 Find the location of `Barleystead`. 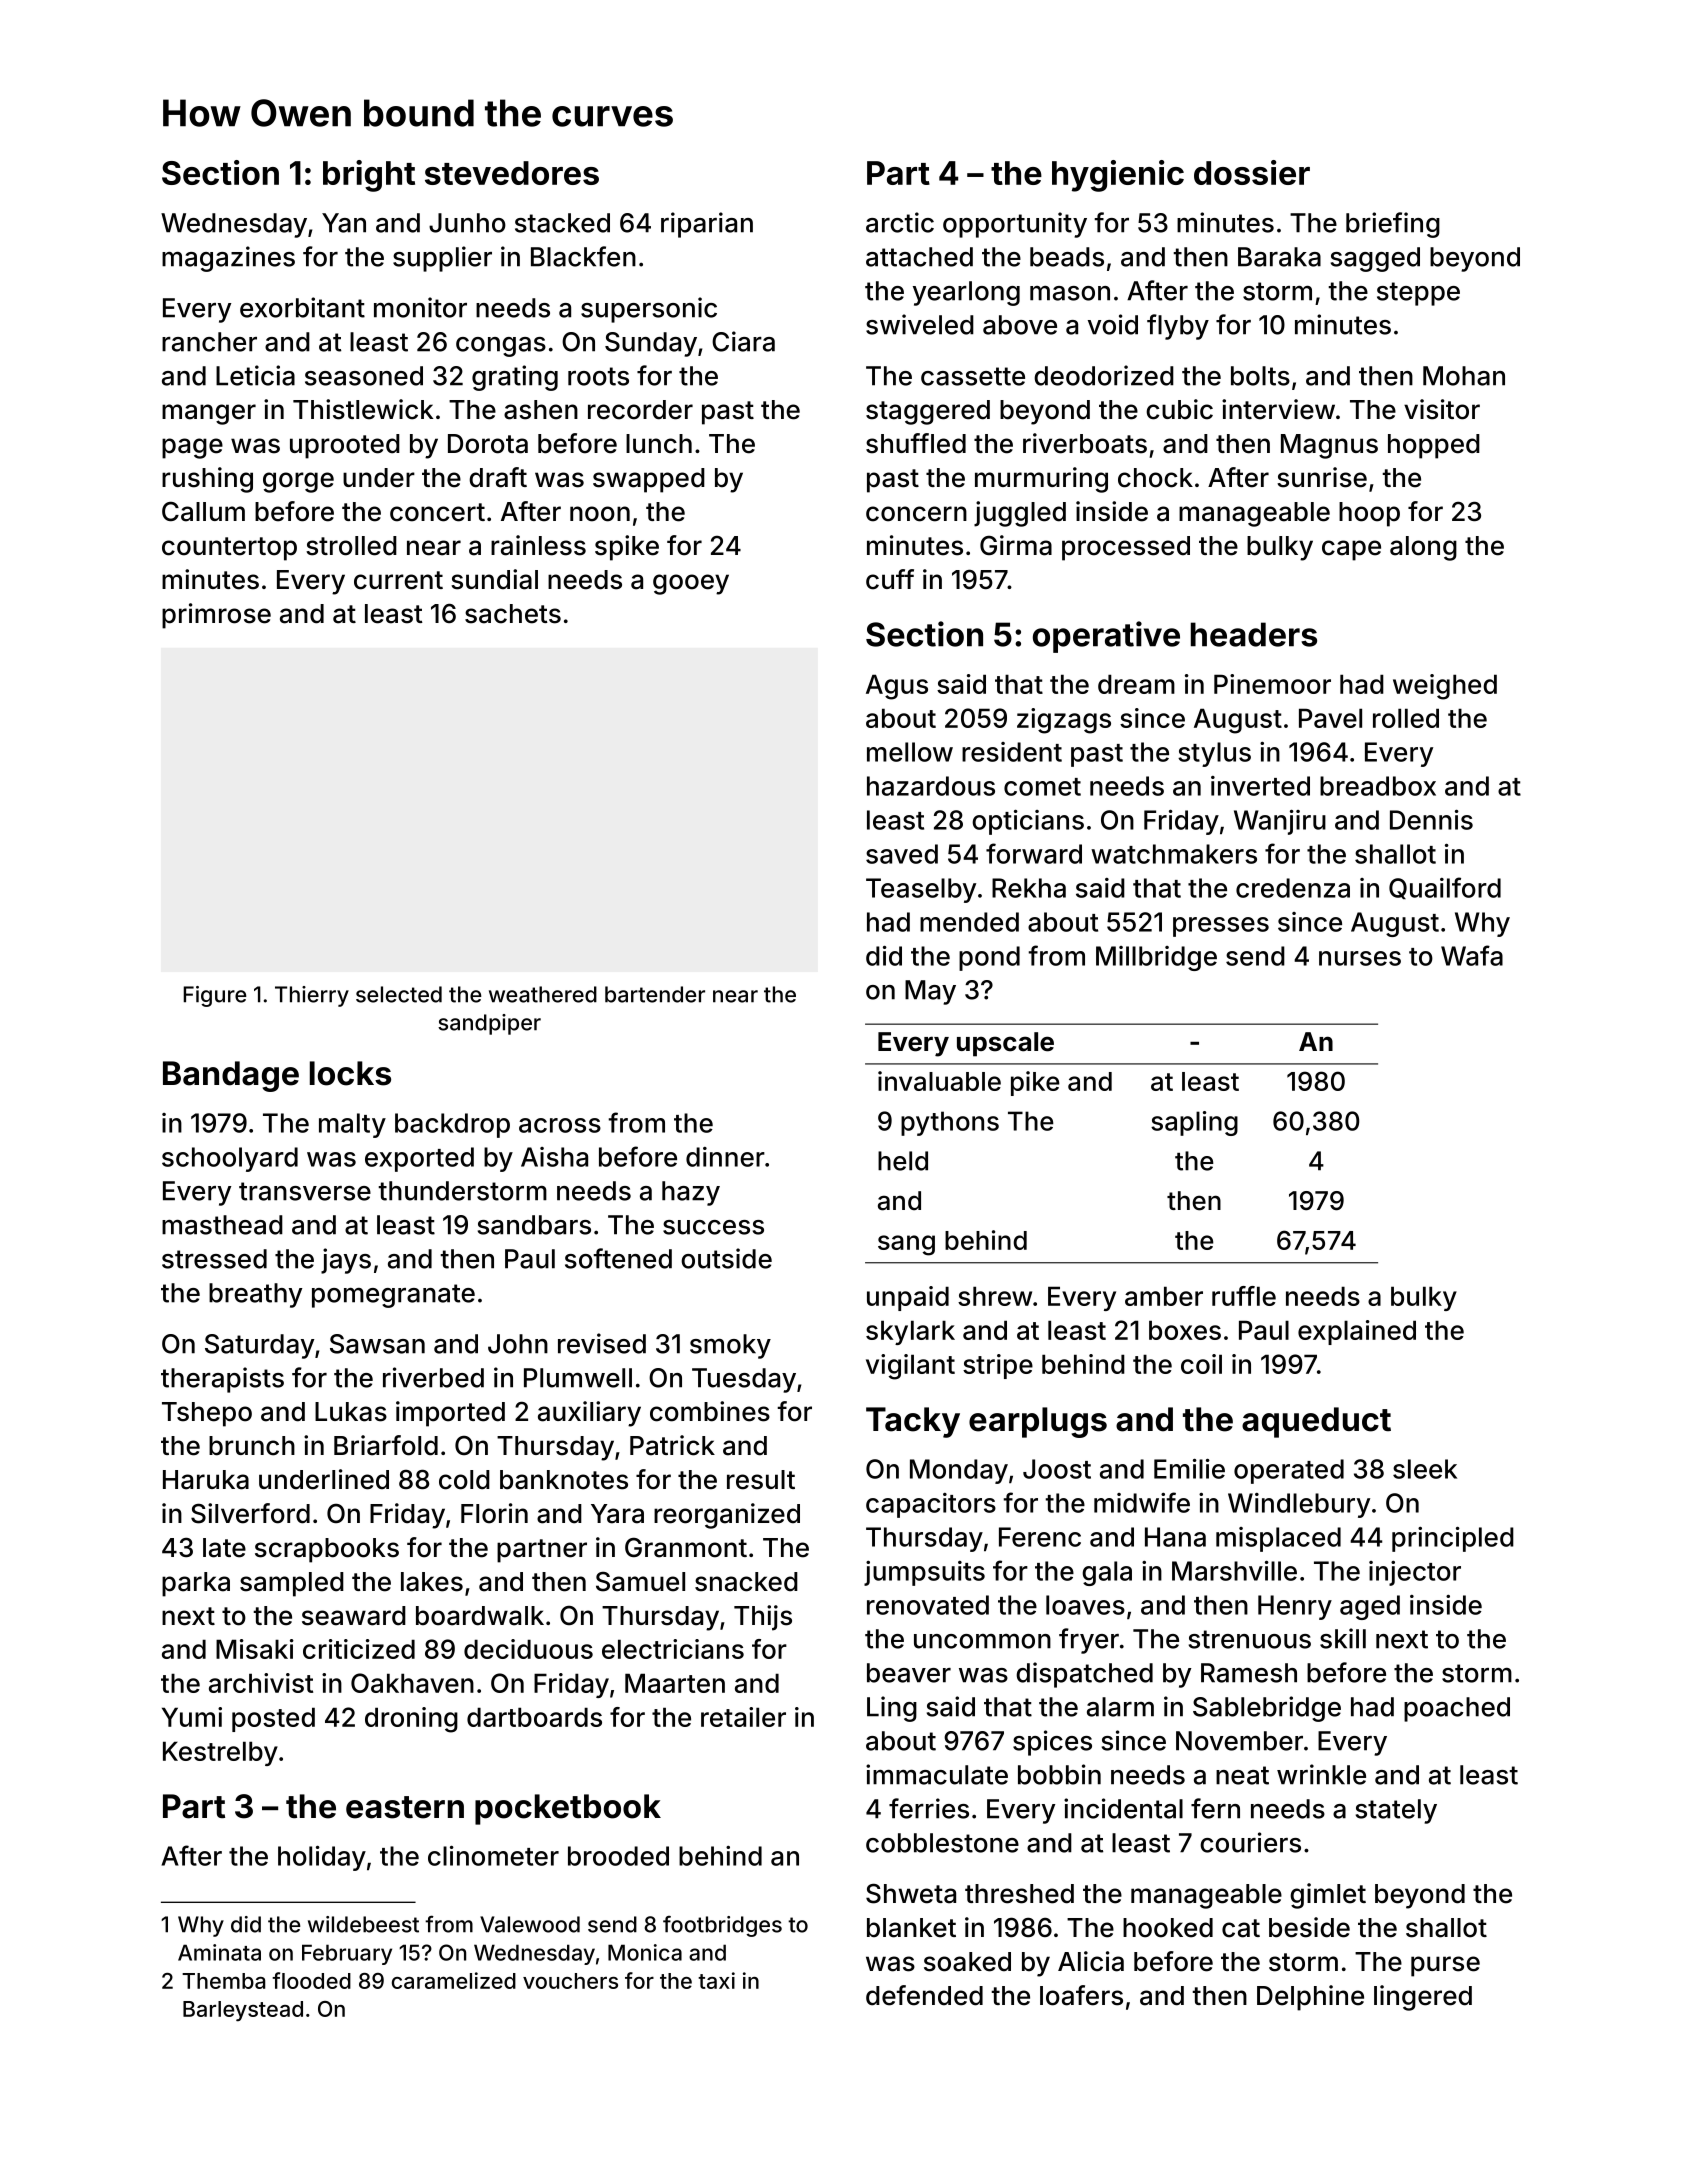

Barleystead is located at coordinates (243, 2011).
